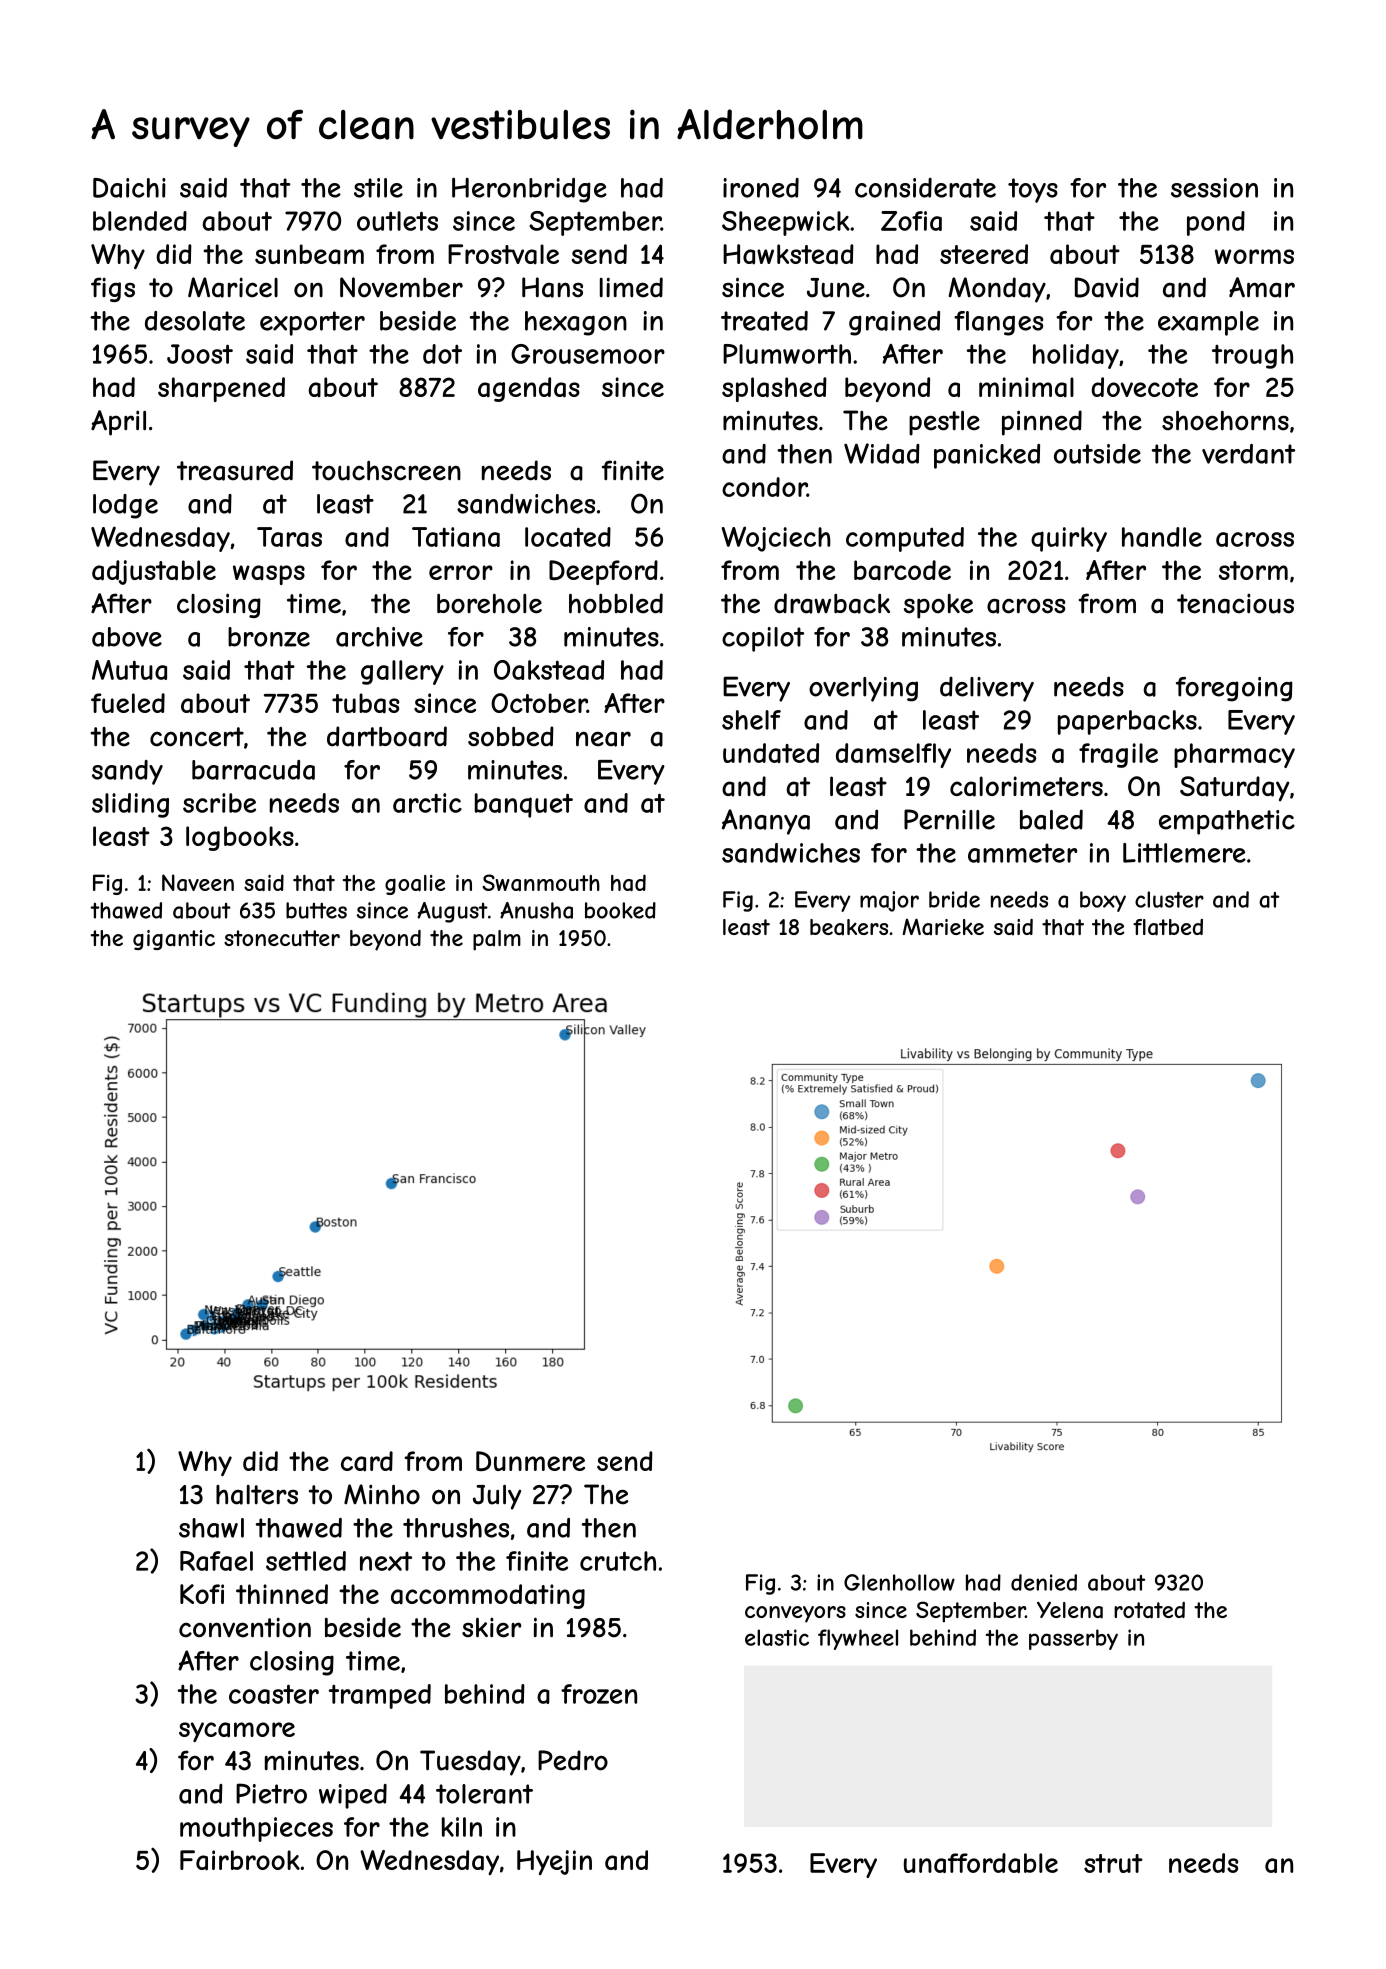 The width and height of the screenshot is (1386, 1969). I want to click on quirky, so click(1069, 539).
